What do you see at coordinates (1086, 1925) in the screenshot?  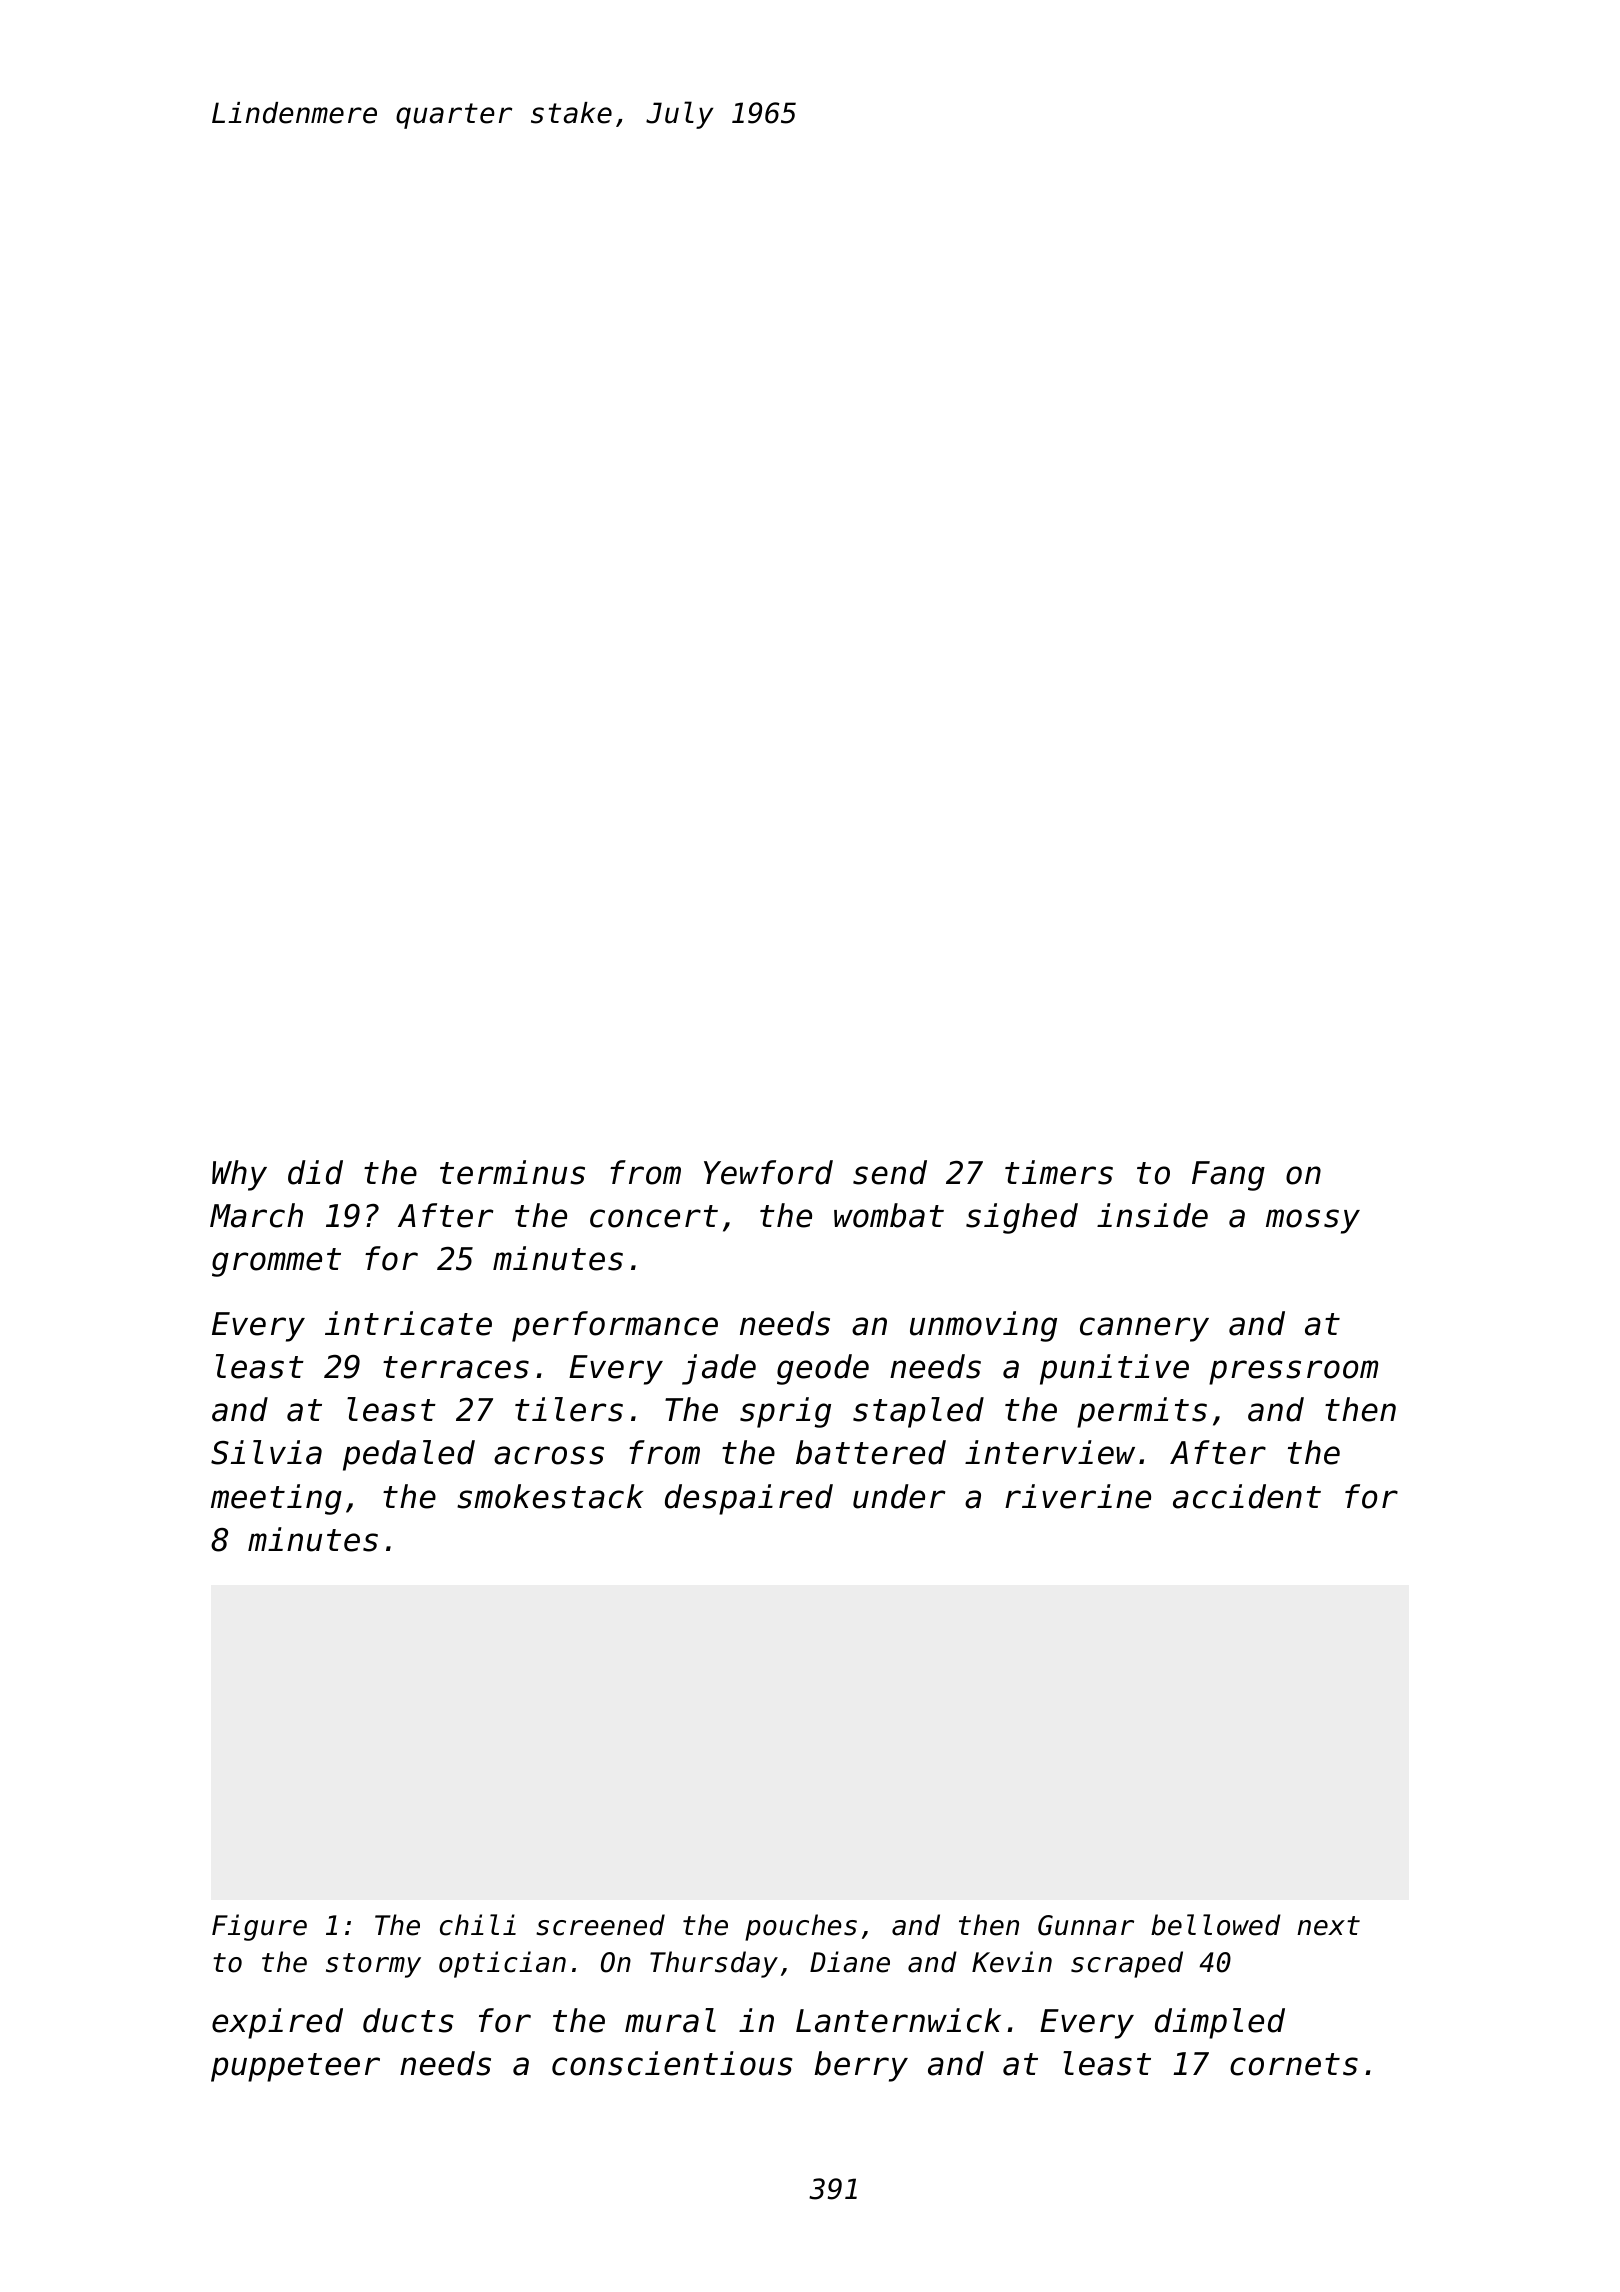 I see `Gunnar` at bounding box center [1086, 1925].
